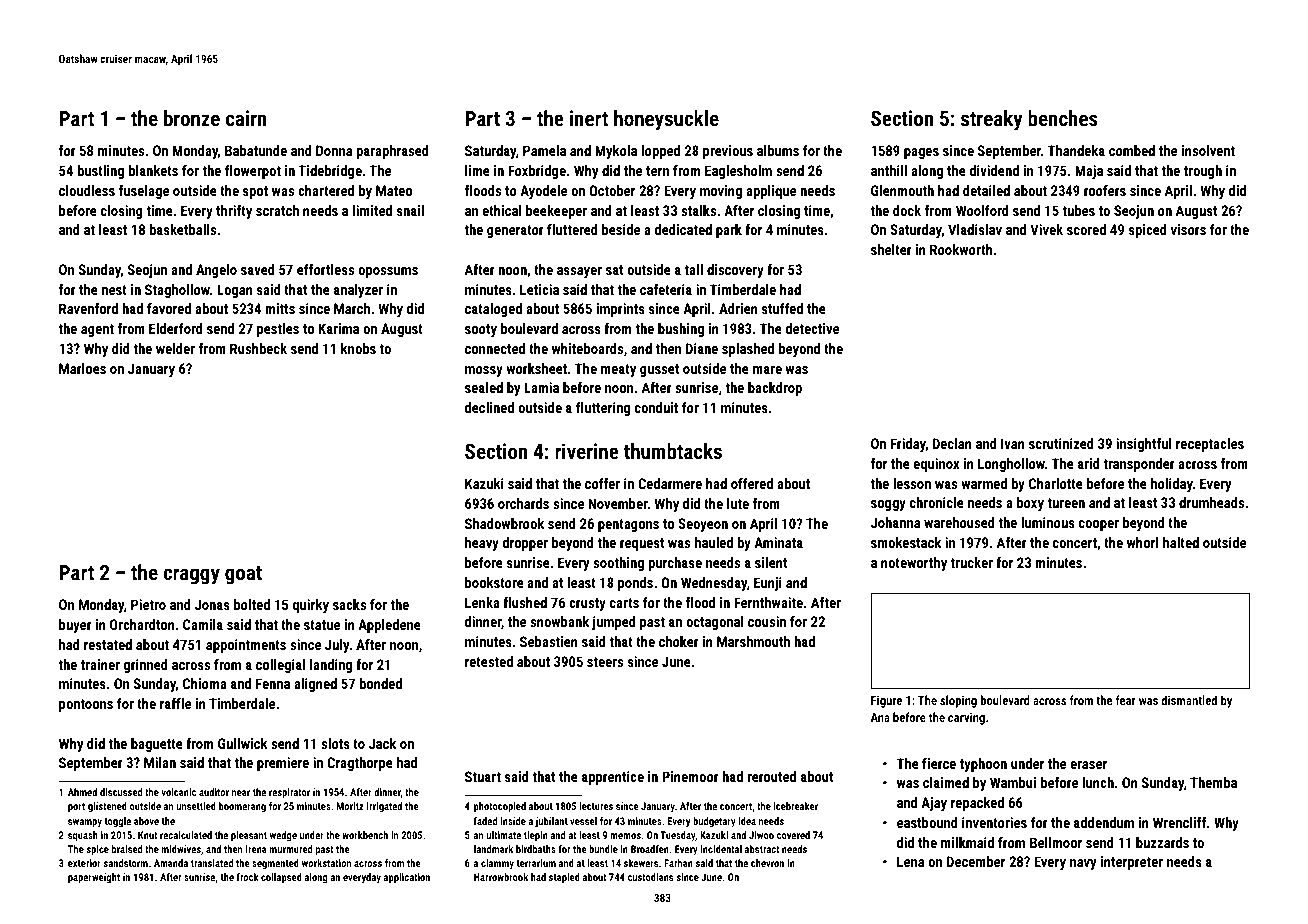  I want to click on insolvent, so click(1208, 150).
